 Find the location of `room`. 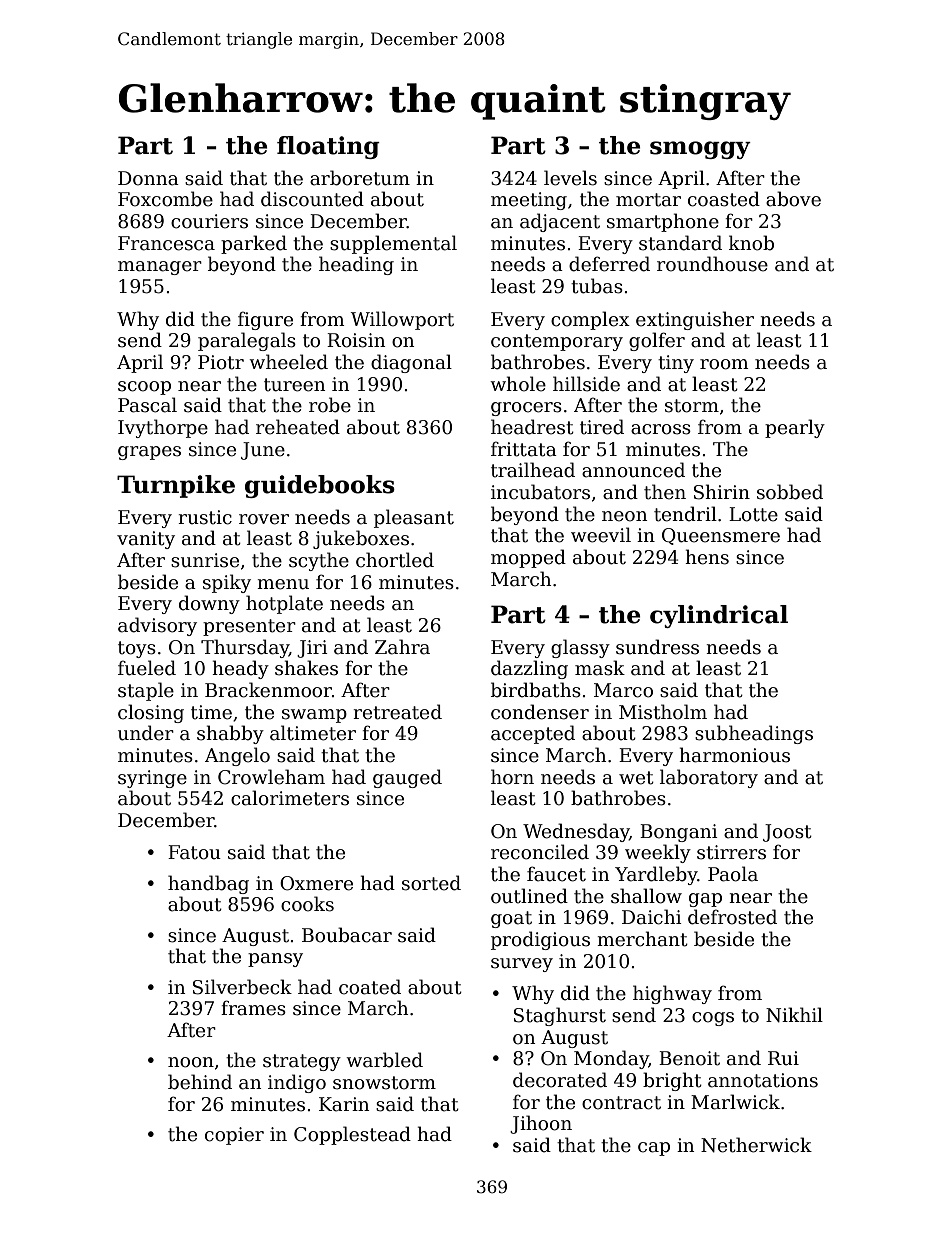

room is located at coordinates (724, 364).
